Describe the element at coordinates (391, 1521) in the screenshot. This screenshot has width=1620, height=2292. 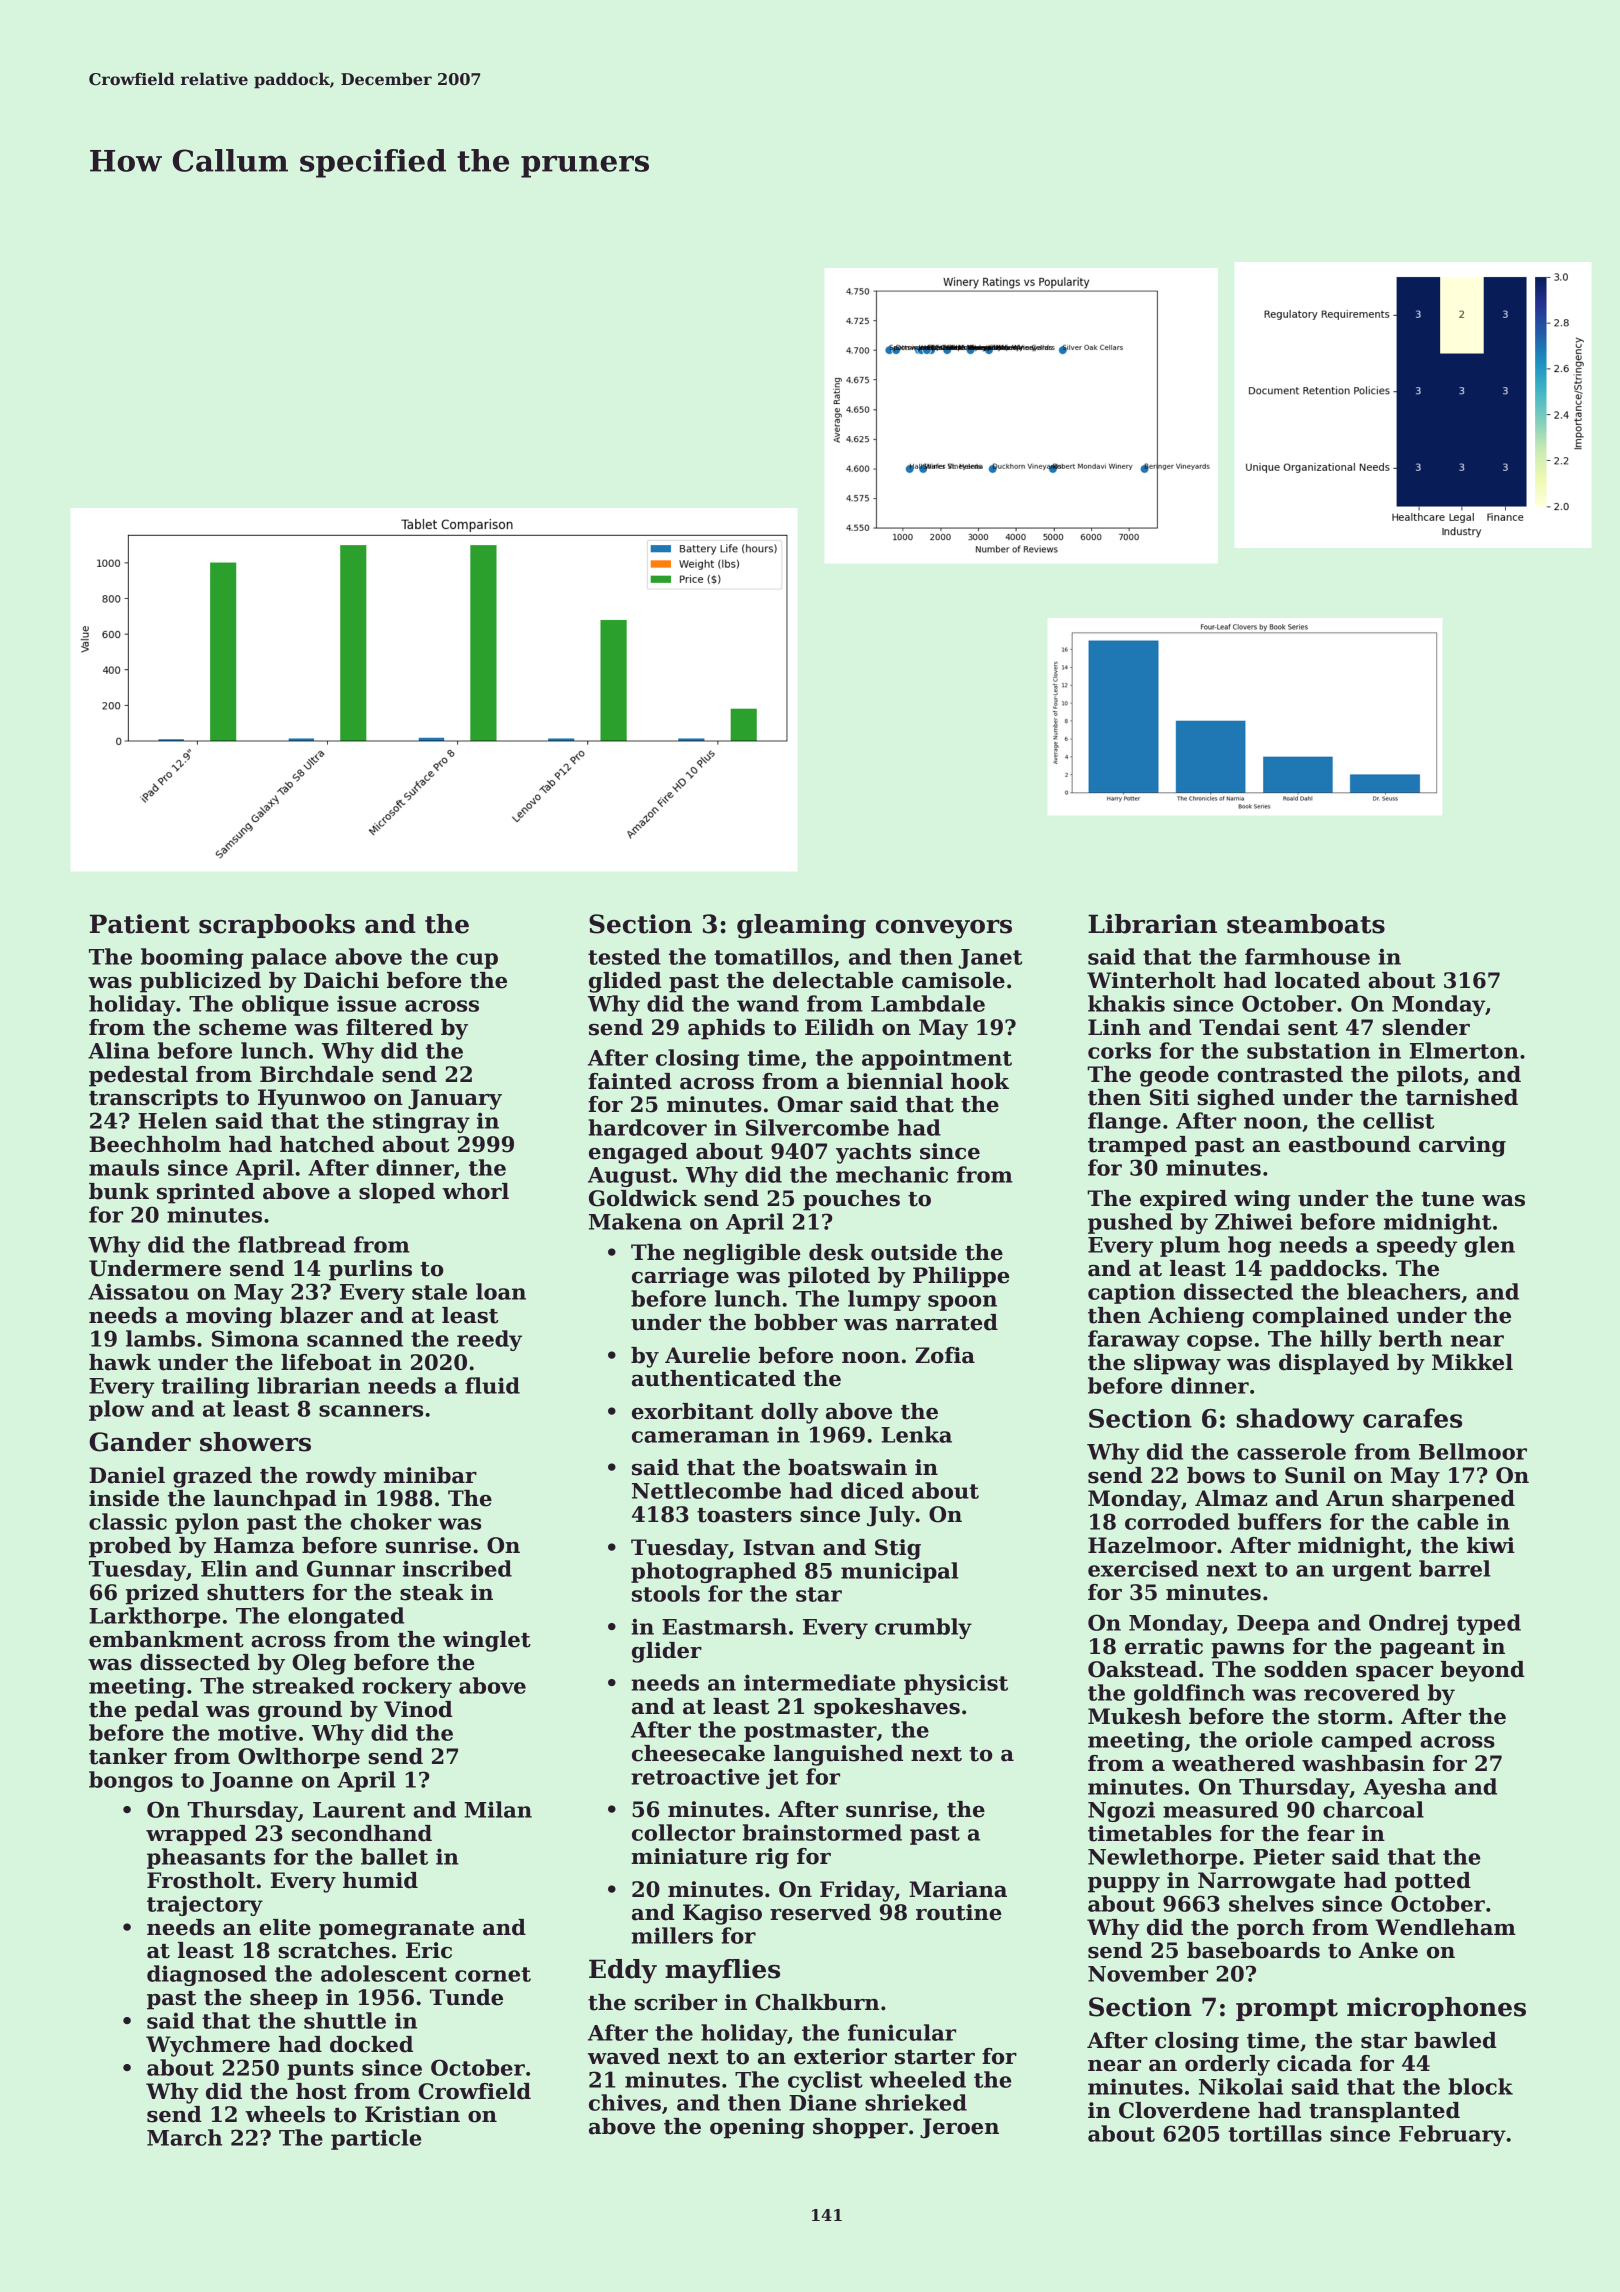
I see `choker` at that location.
